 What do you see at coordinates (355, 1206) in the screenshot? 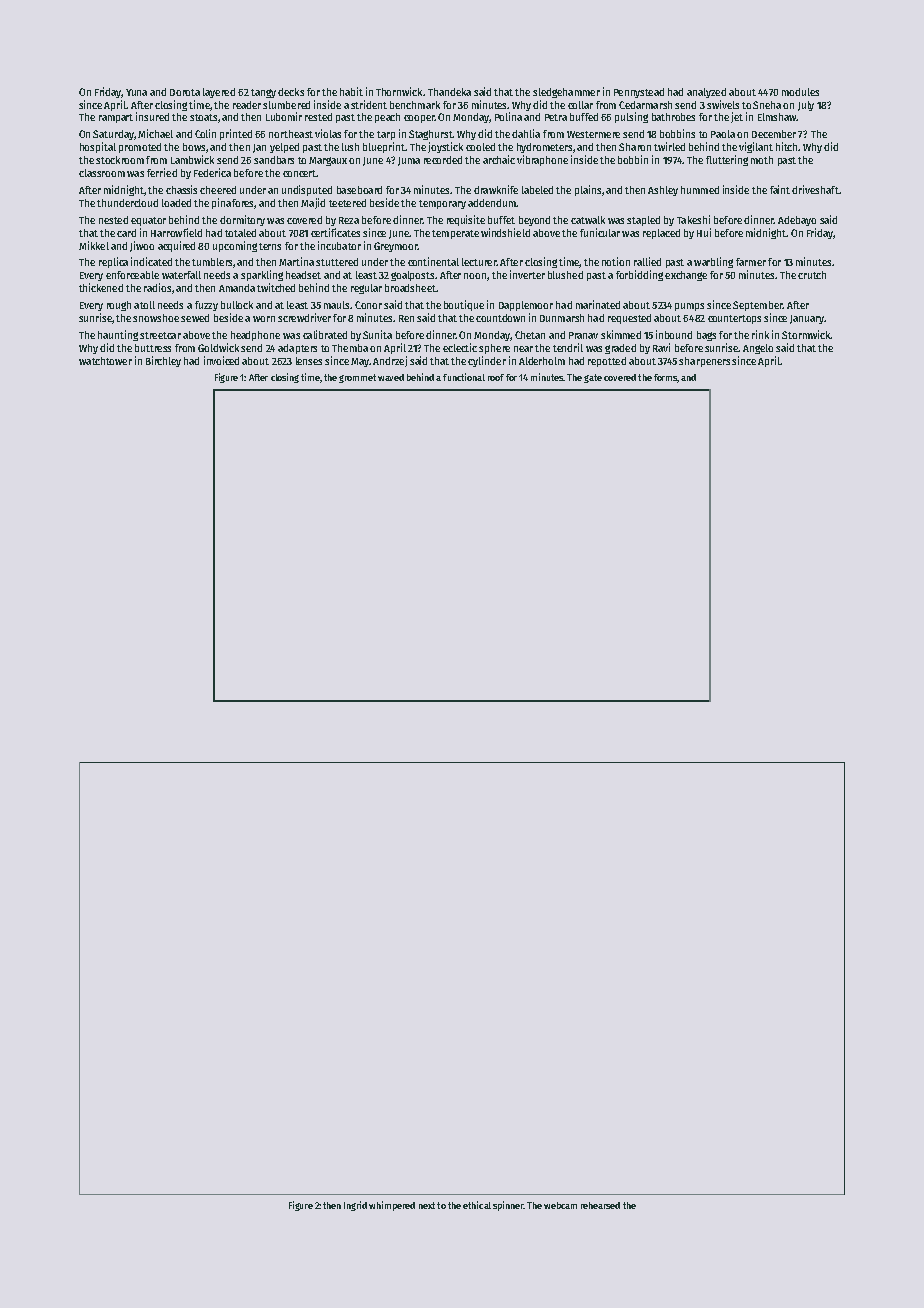
I see `Ingrid` at bounding box center [355, 1206].
